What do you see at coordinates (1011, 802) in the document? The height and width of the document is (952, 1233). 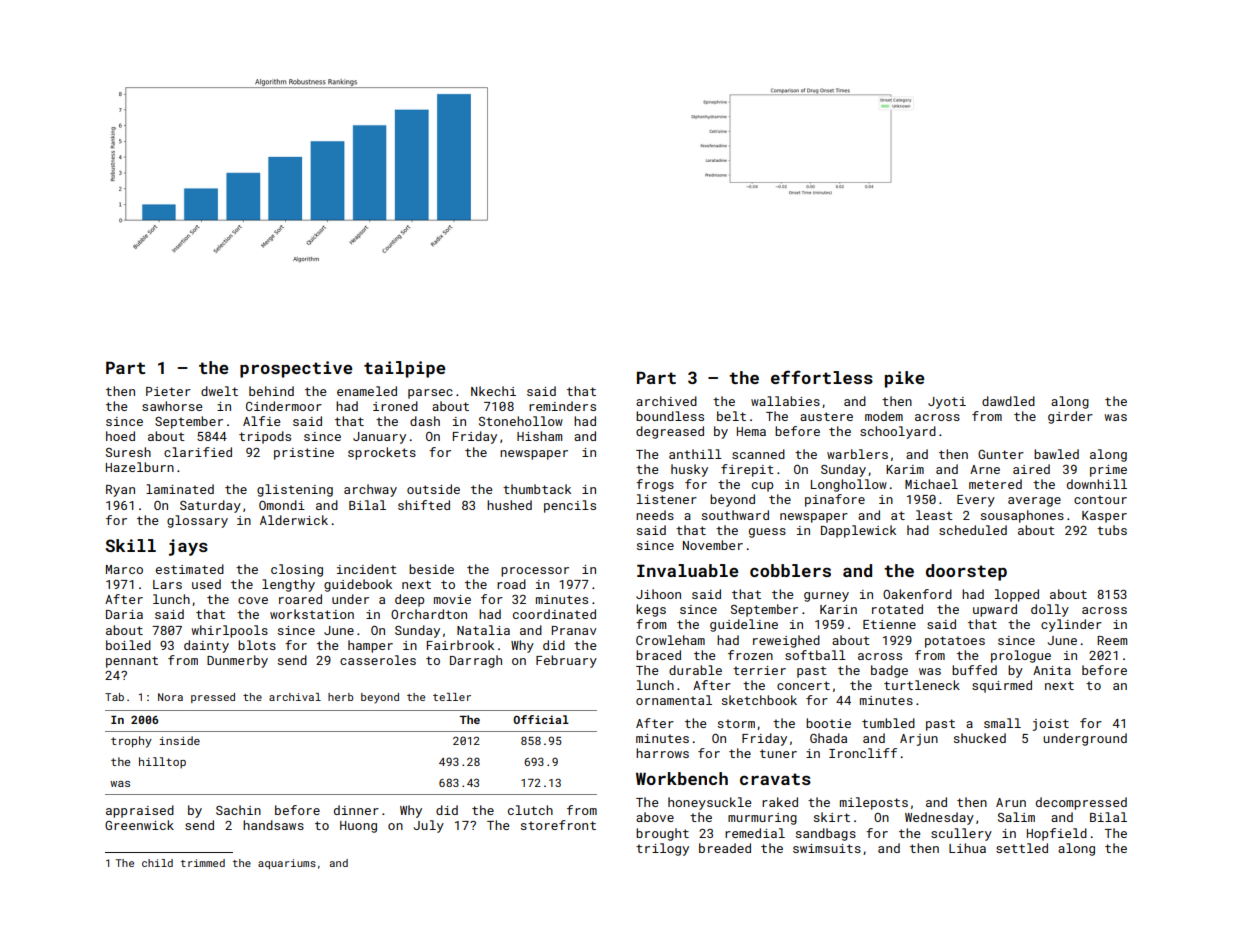 I see `Arun` at bounding box center [1011, 802].
